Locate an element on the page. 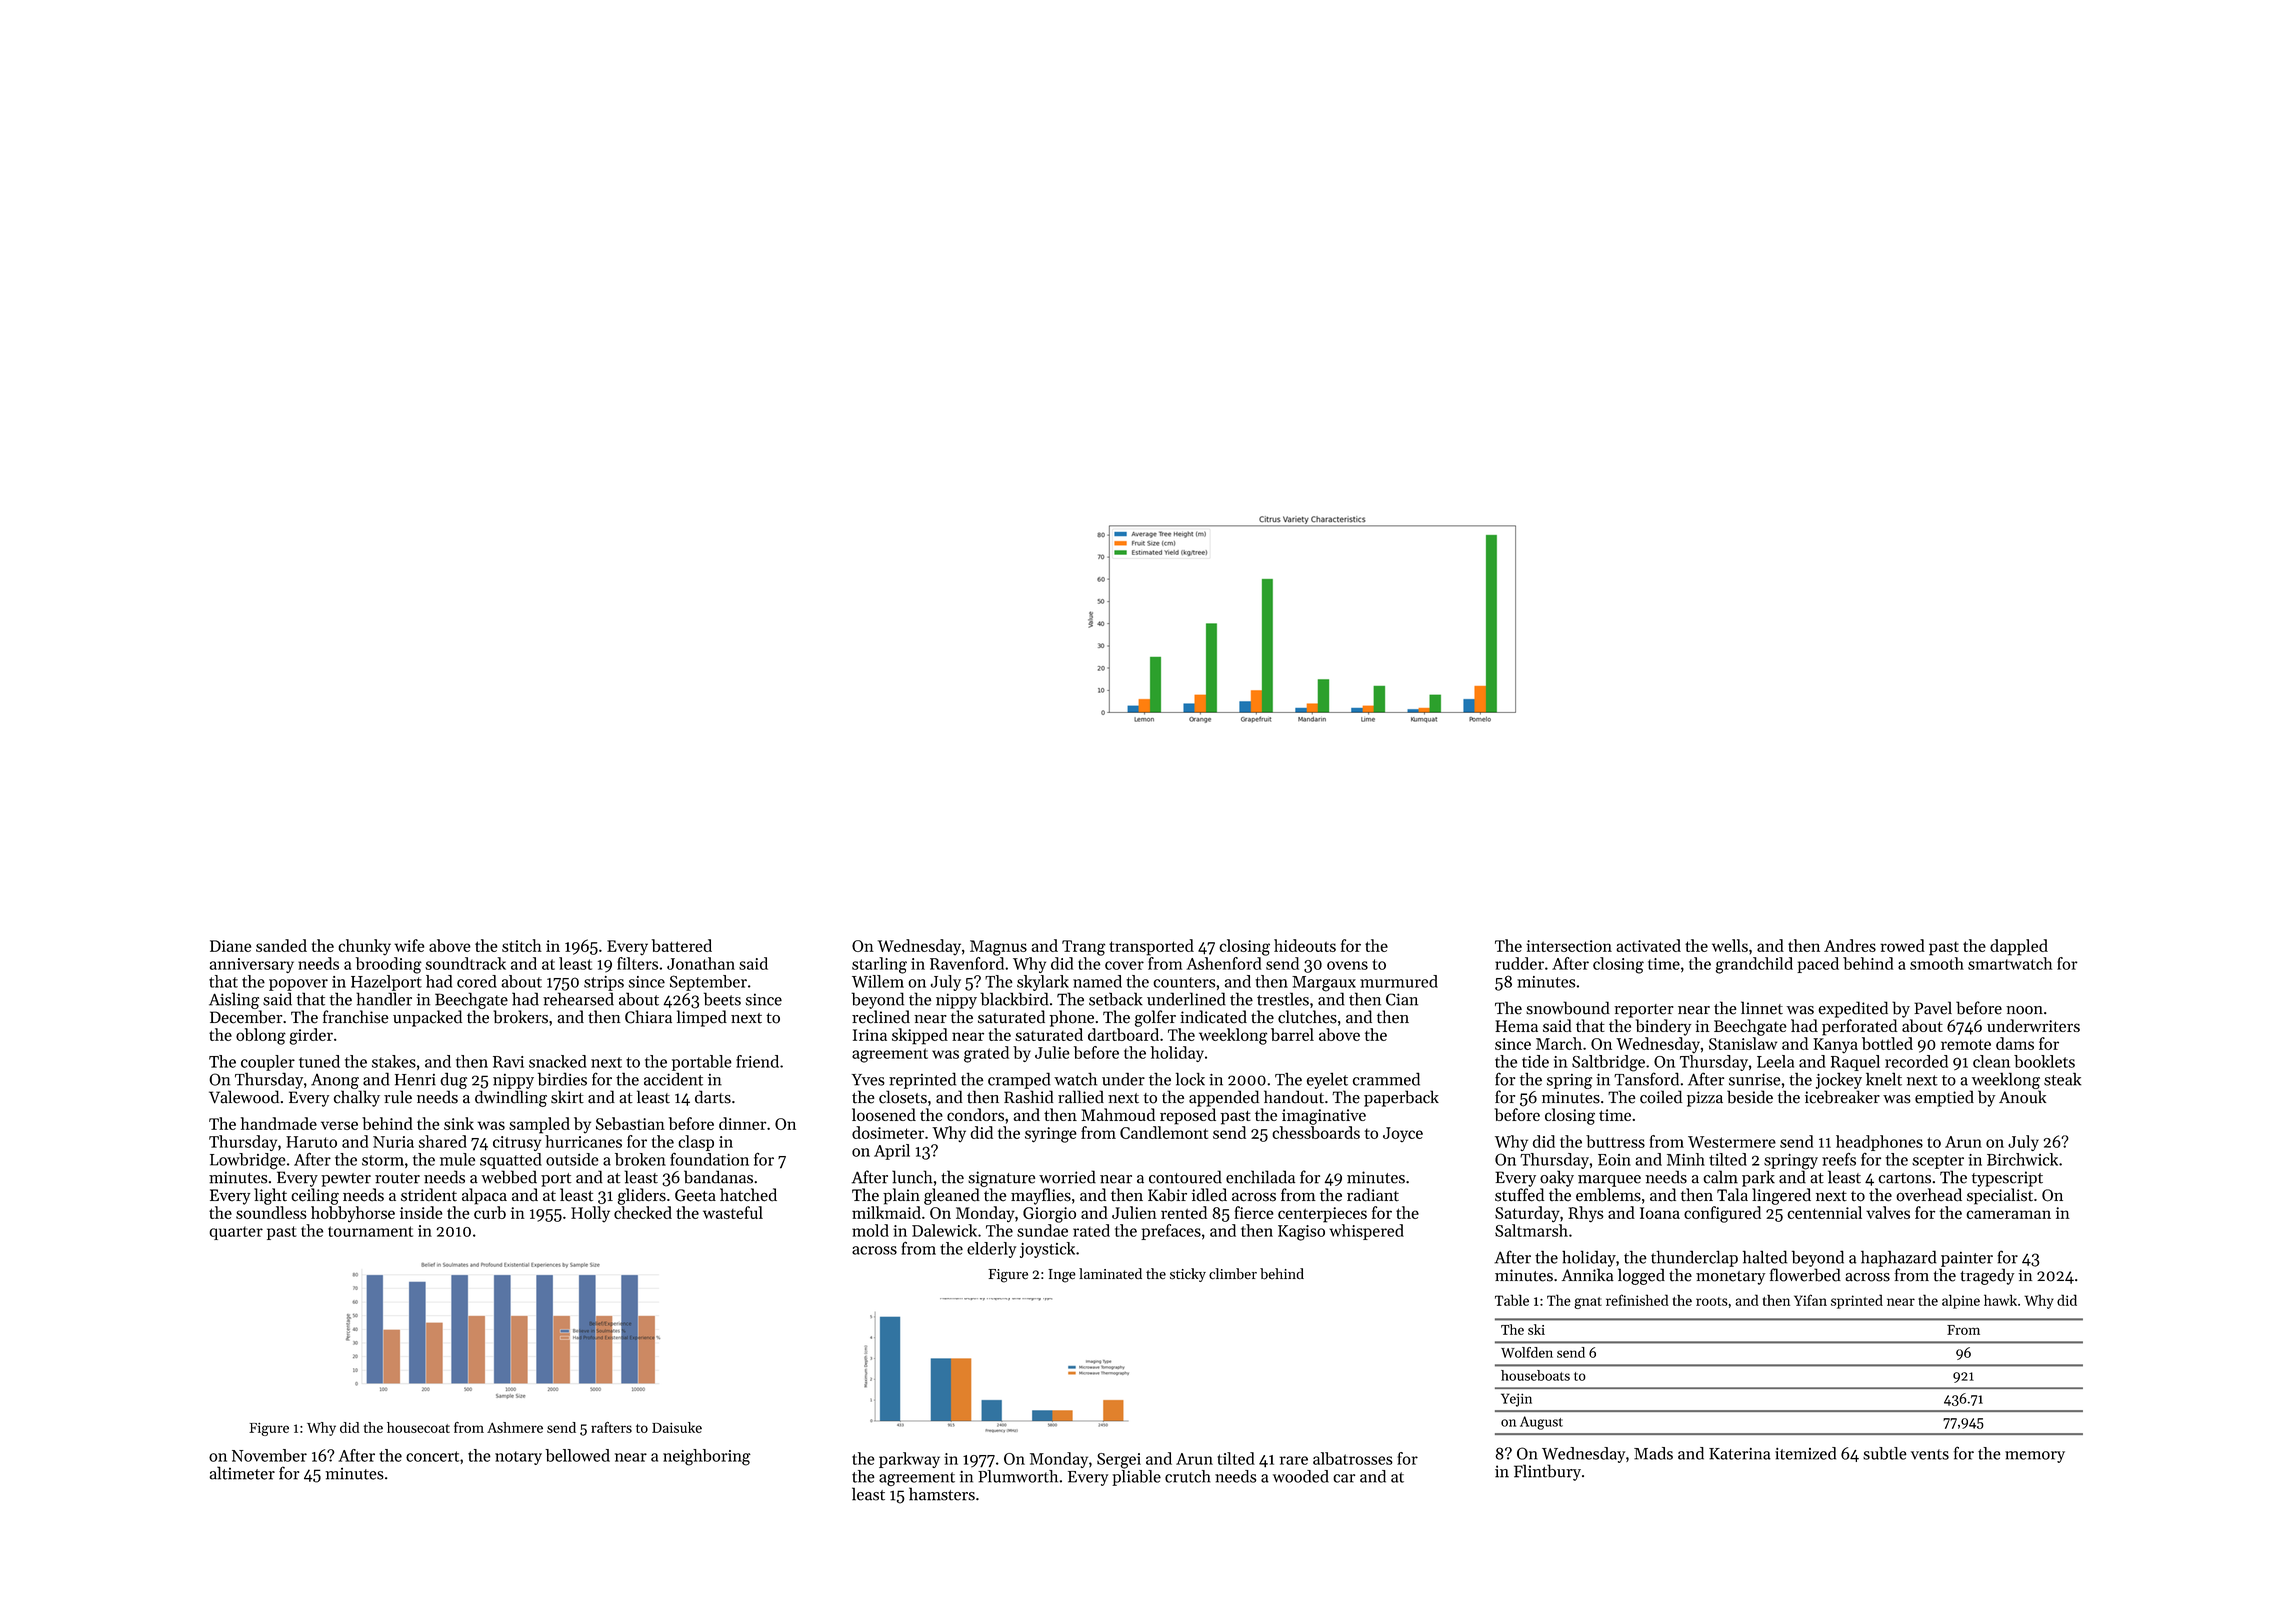 The height and width of the image is (1620, 2292). hamsters is located at coordinates (942, 1494).
